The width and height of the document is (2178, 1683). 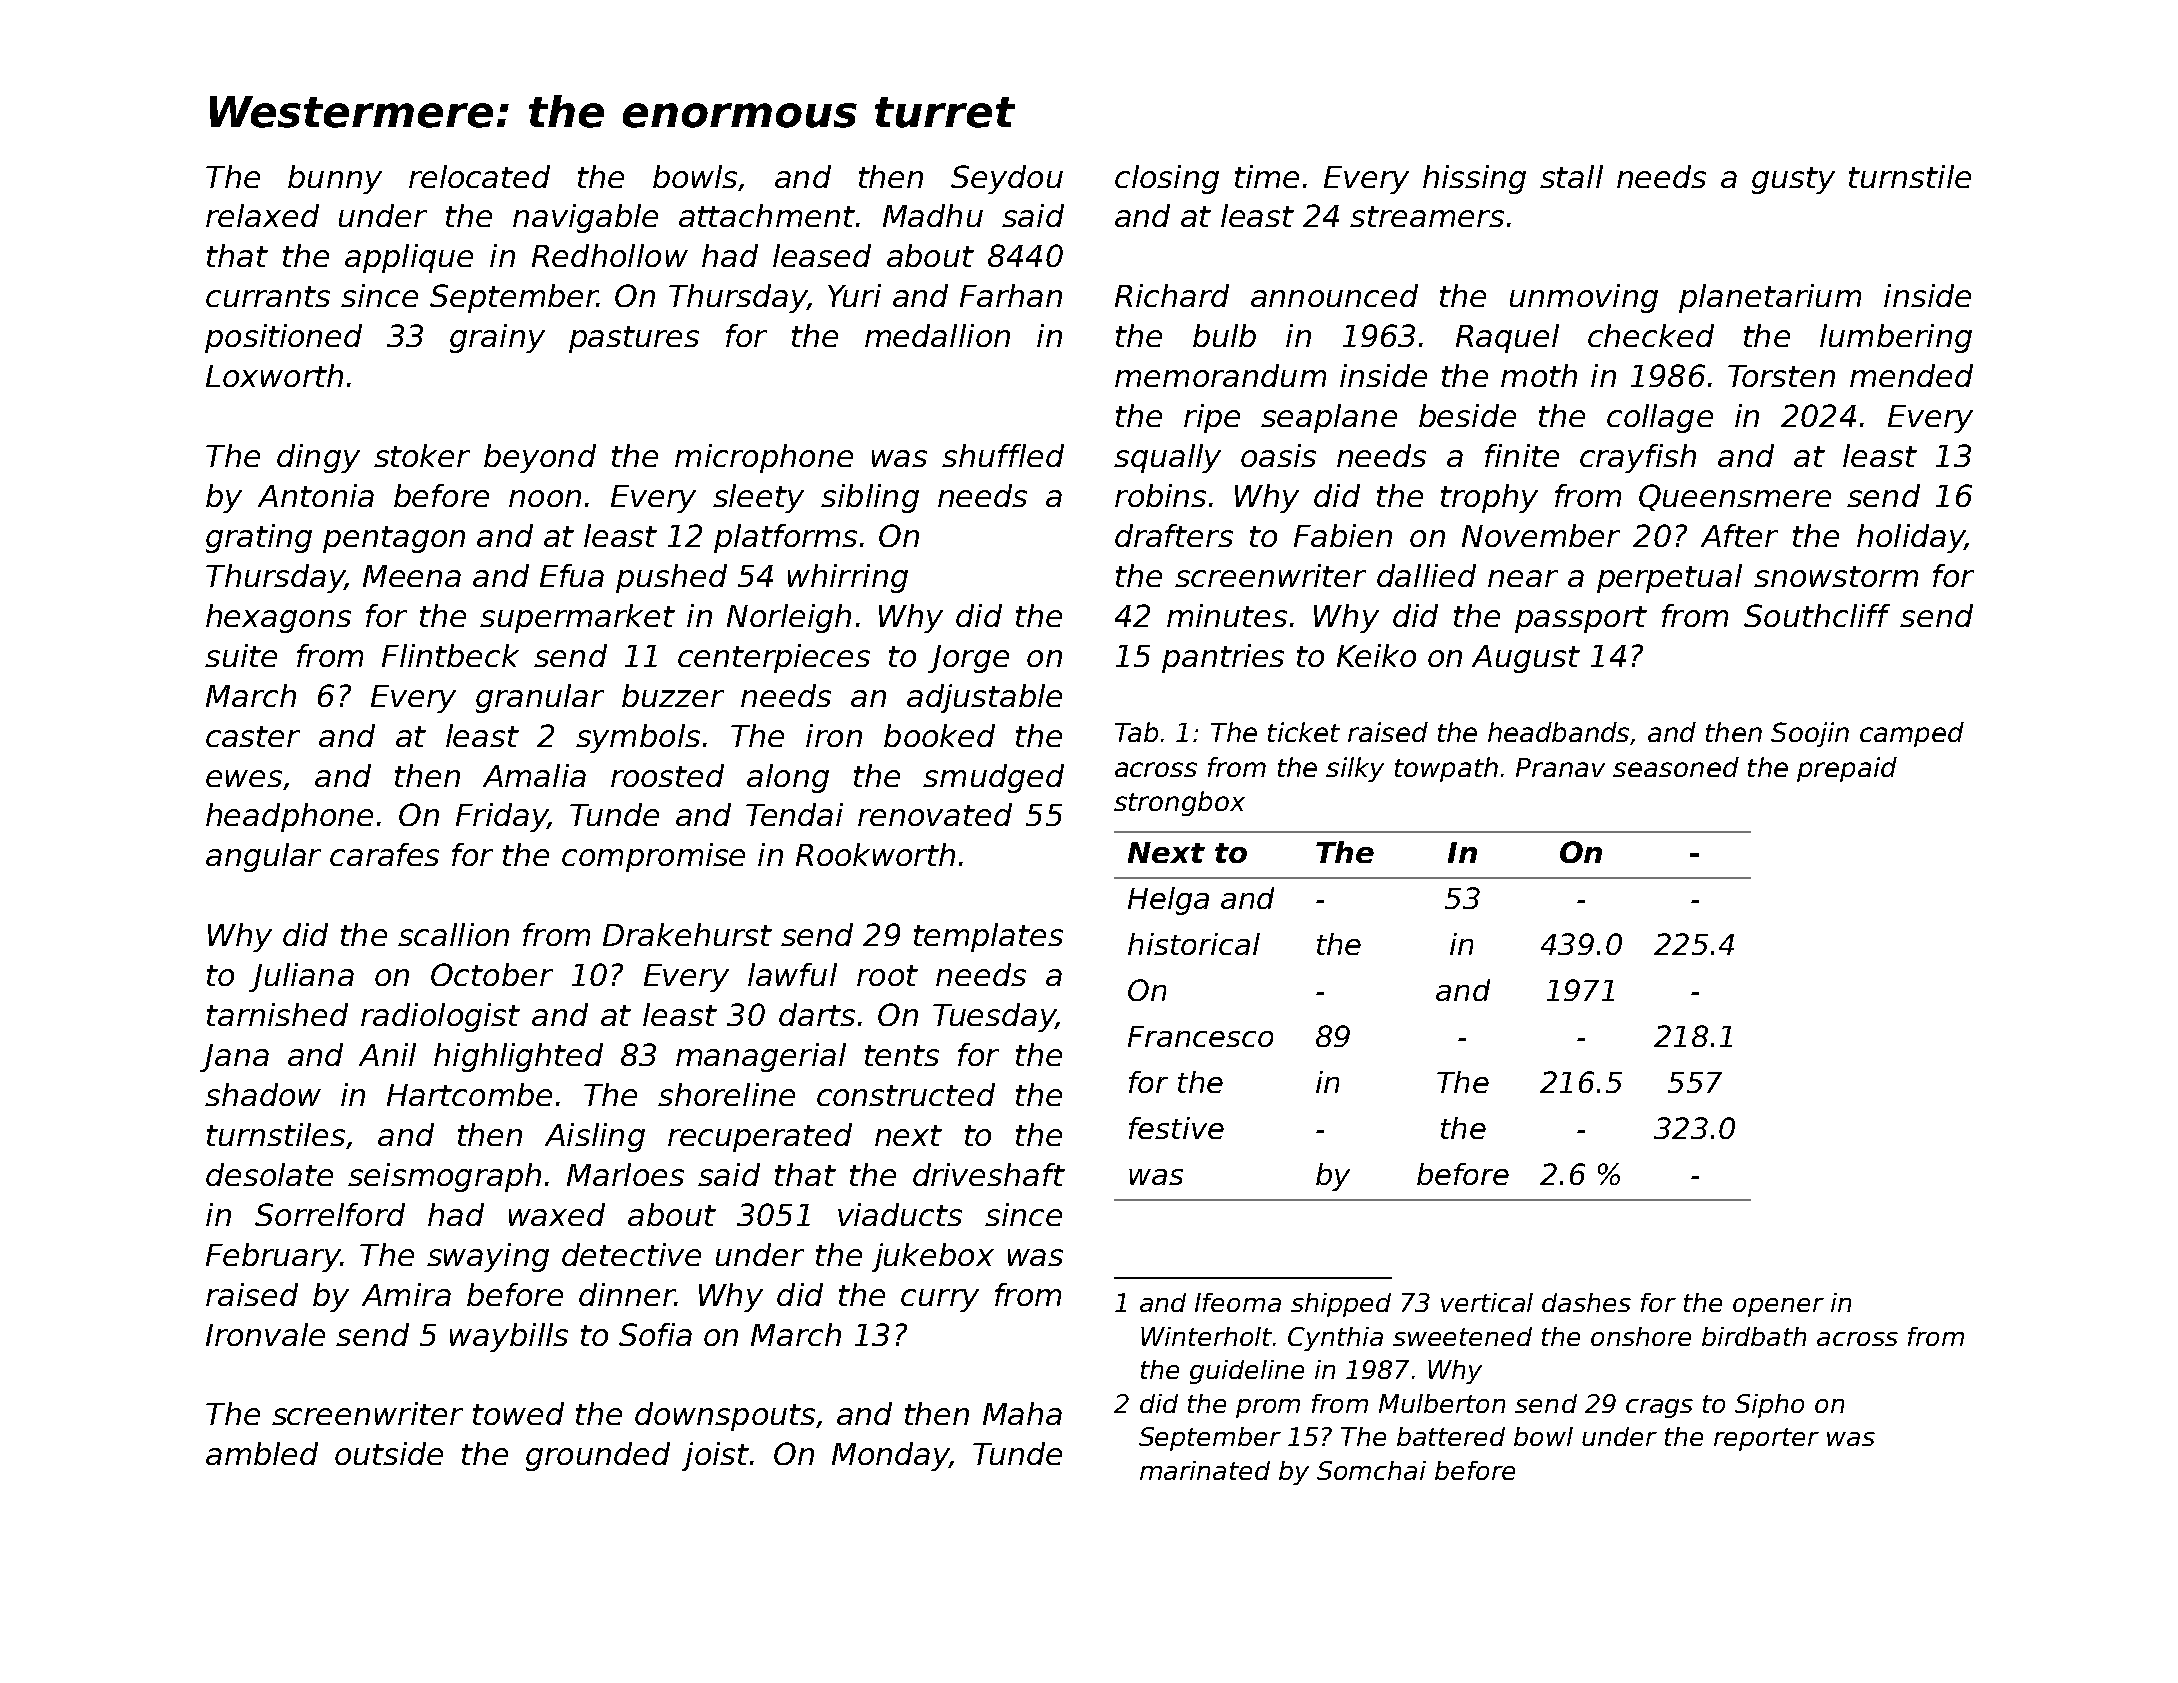 What do you see at coordinates (1007, 179) in the document?
I see `Seydou` at bounding box center [1007, 179].
